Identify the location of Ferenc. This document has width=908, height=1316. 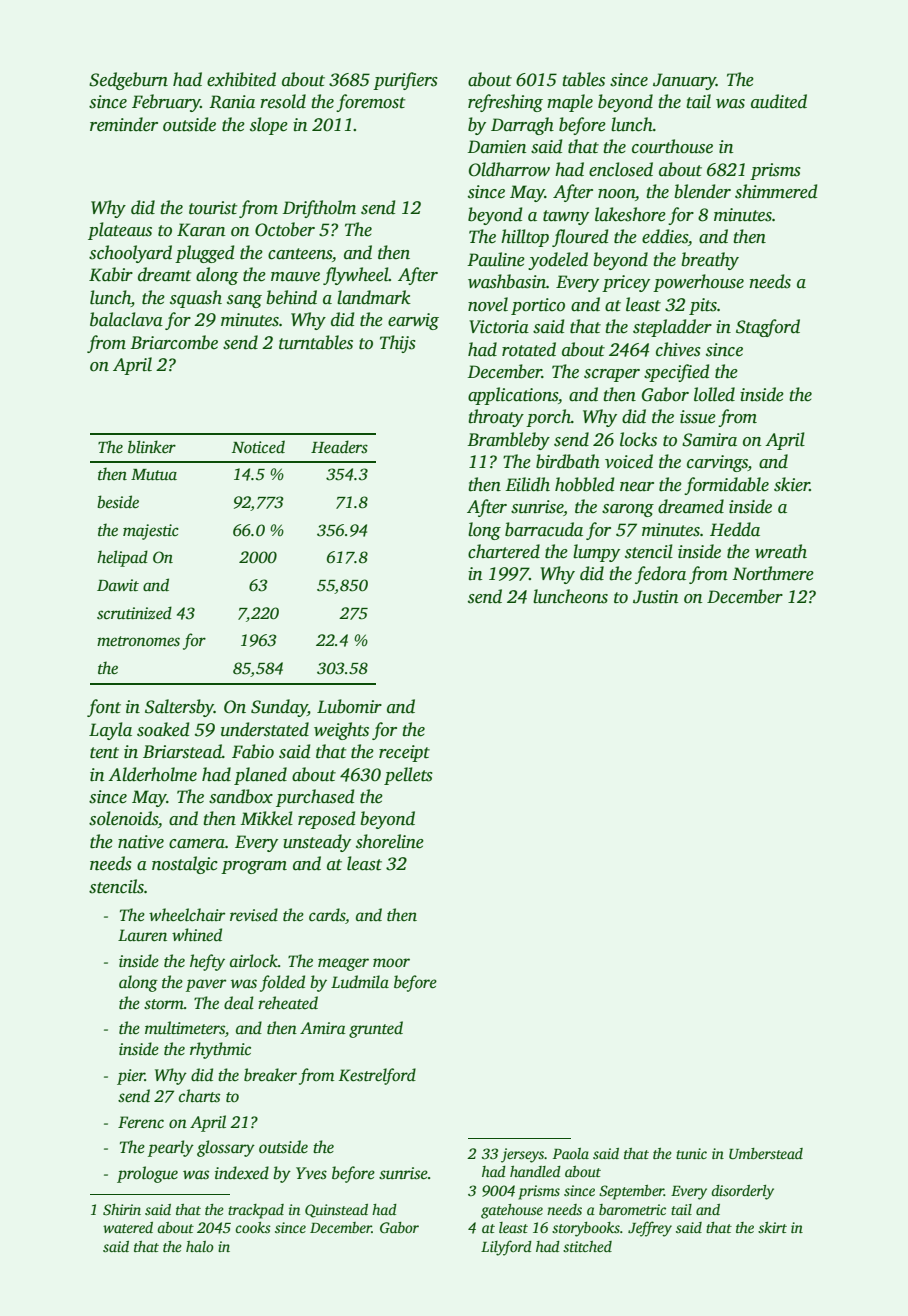
(141, 1122).
